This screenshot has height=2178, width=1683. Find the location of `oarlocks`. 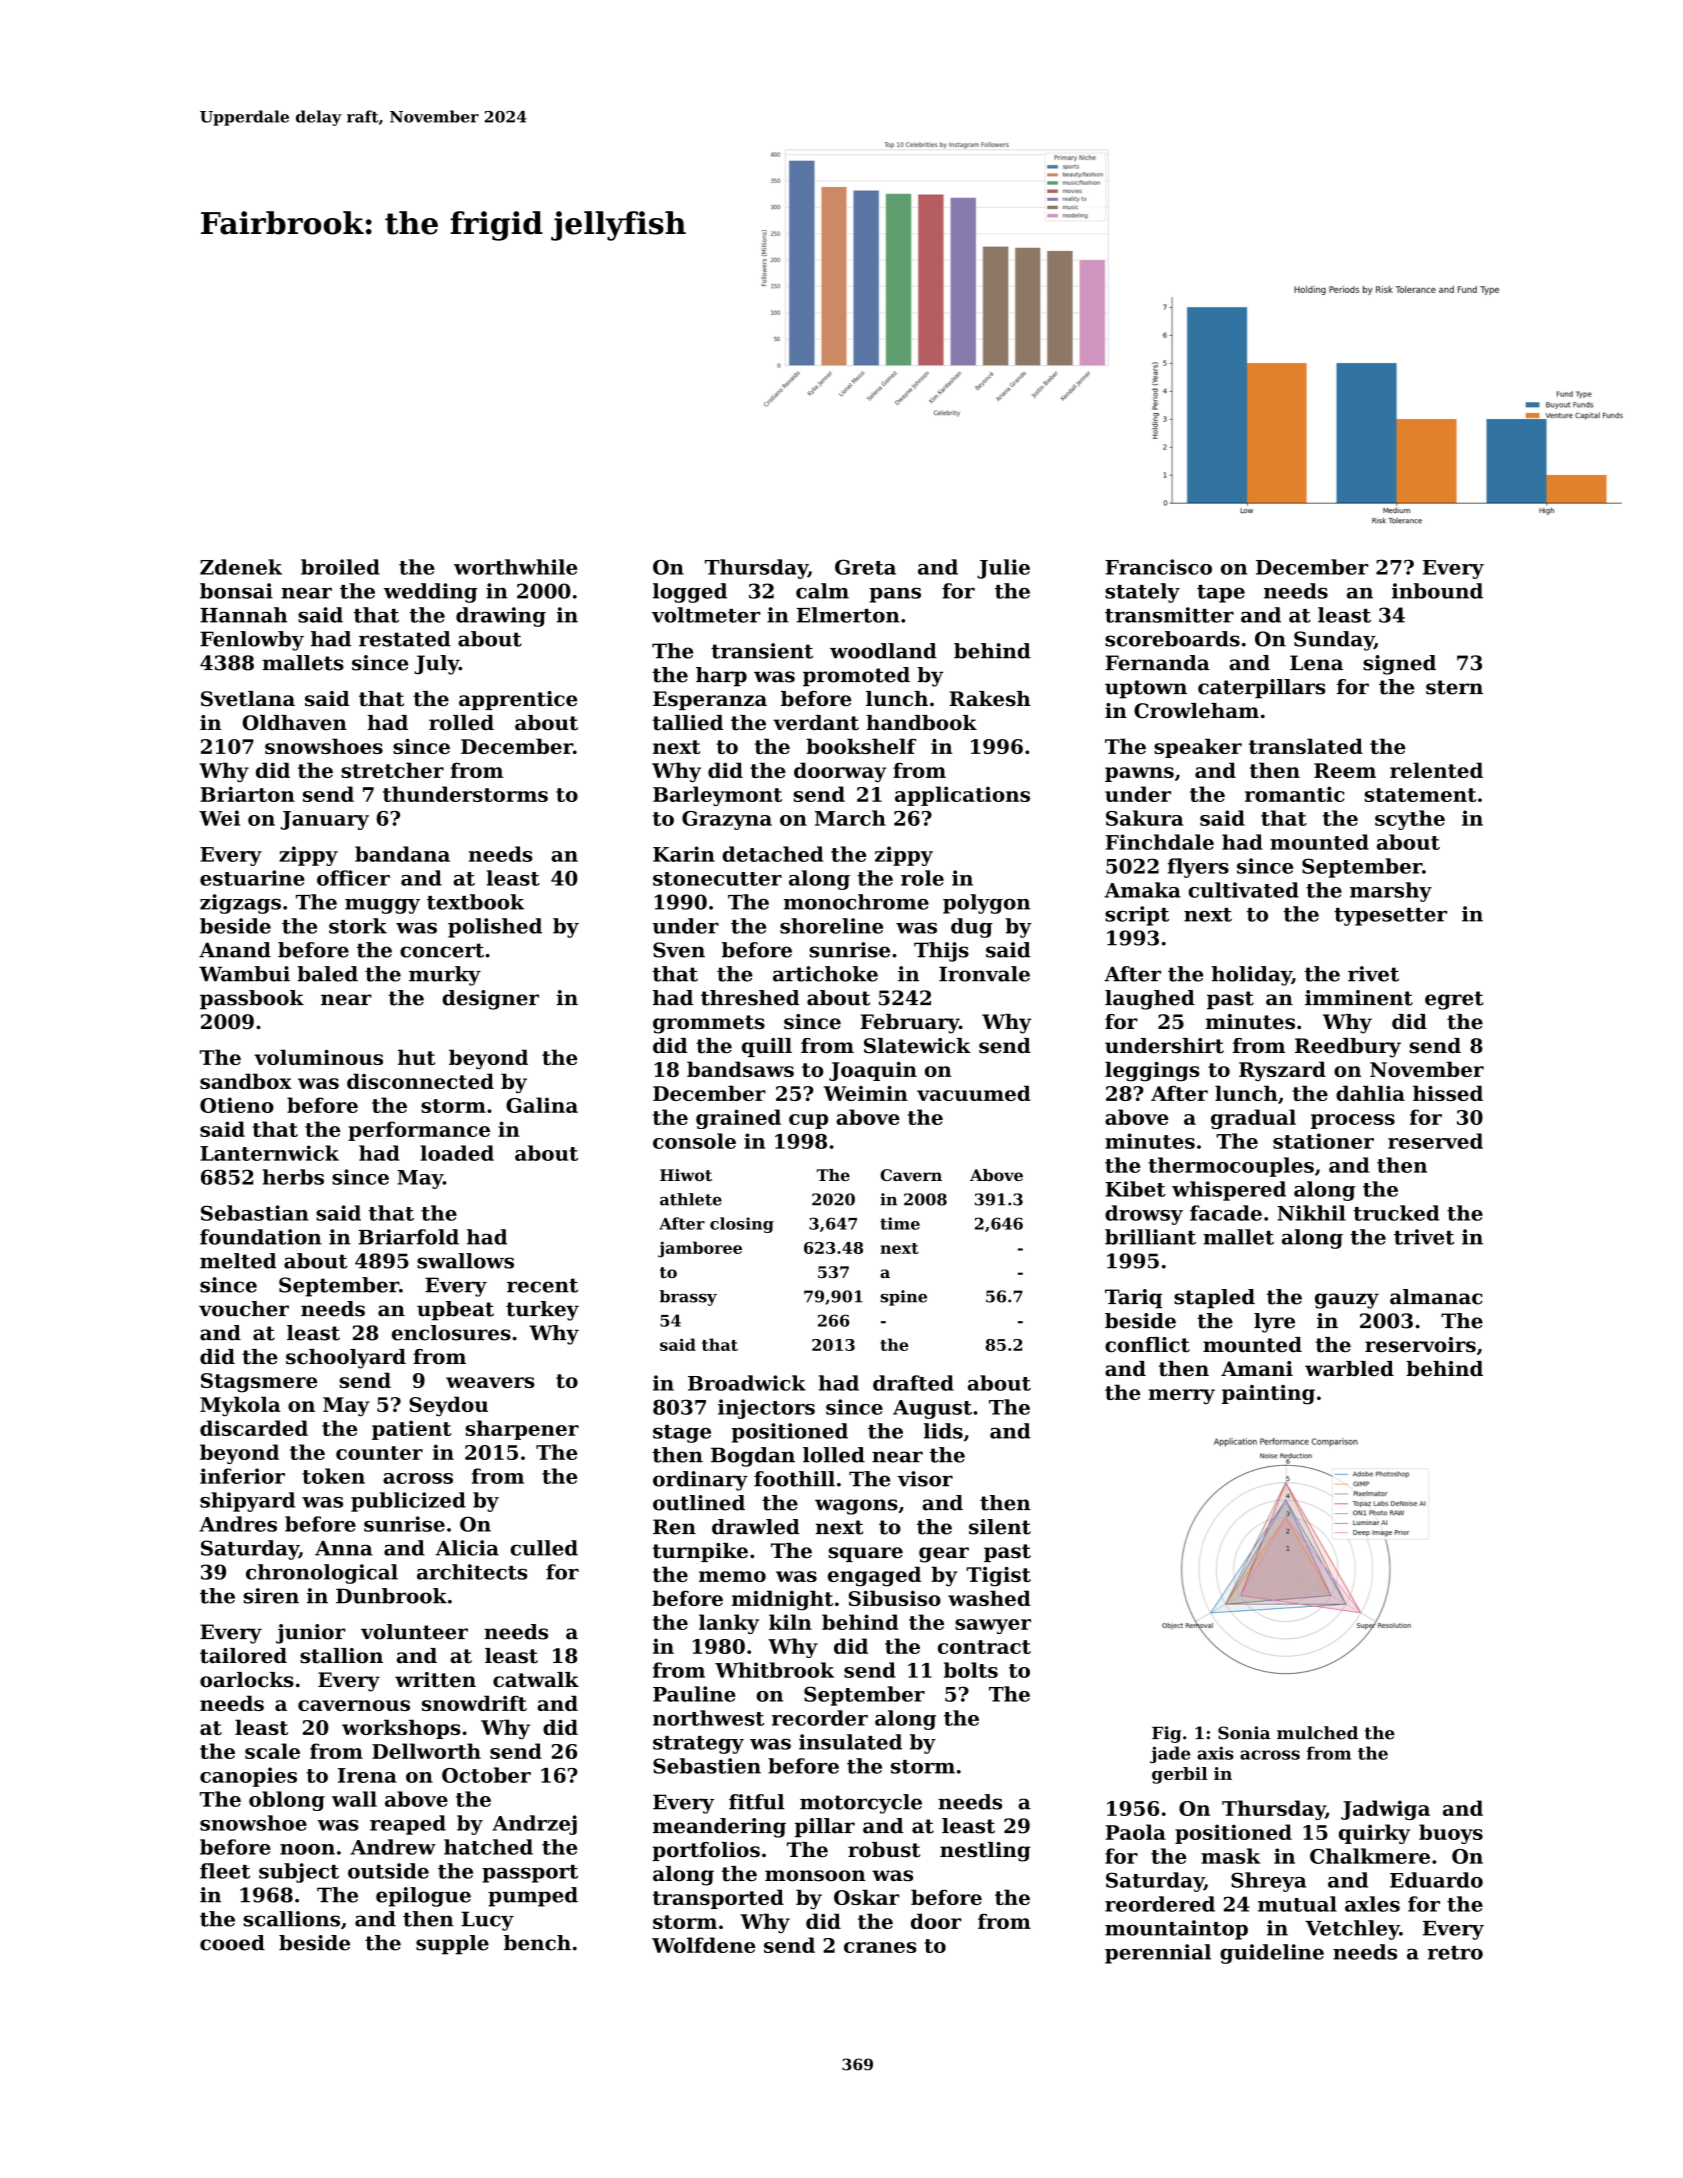

oarlocks is located at coordinates (247, 1680).
